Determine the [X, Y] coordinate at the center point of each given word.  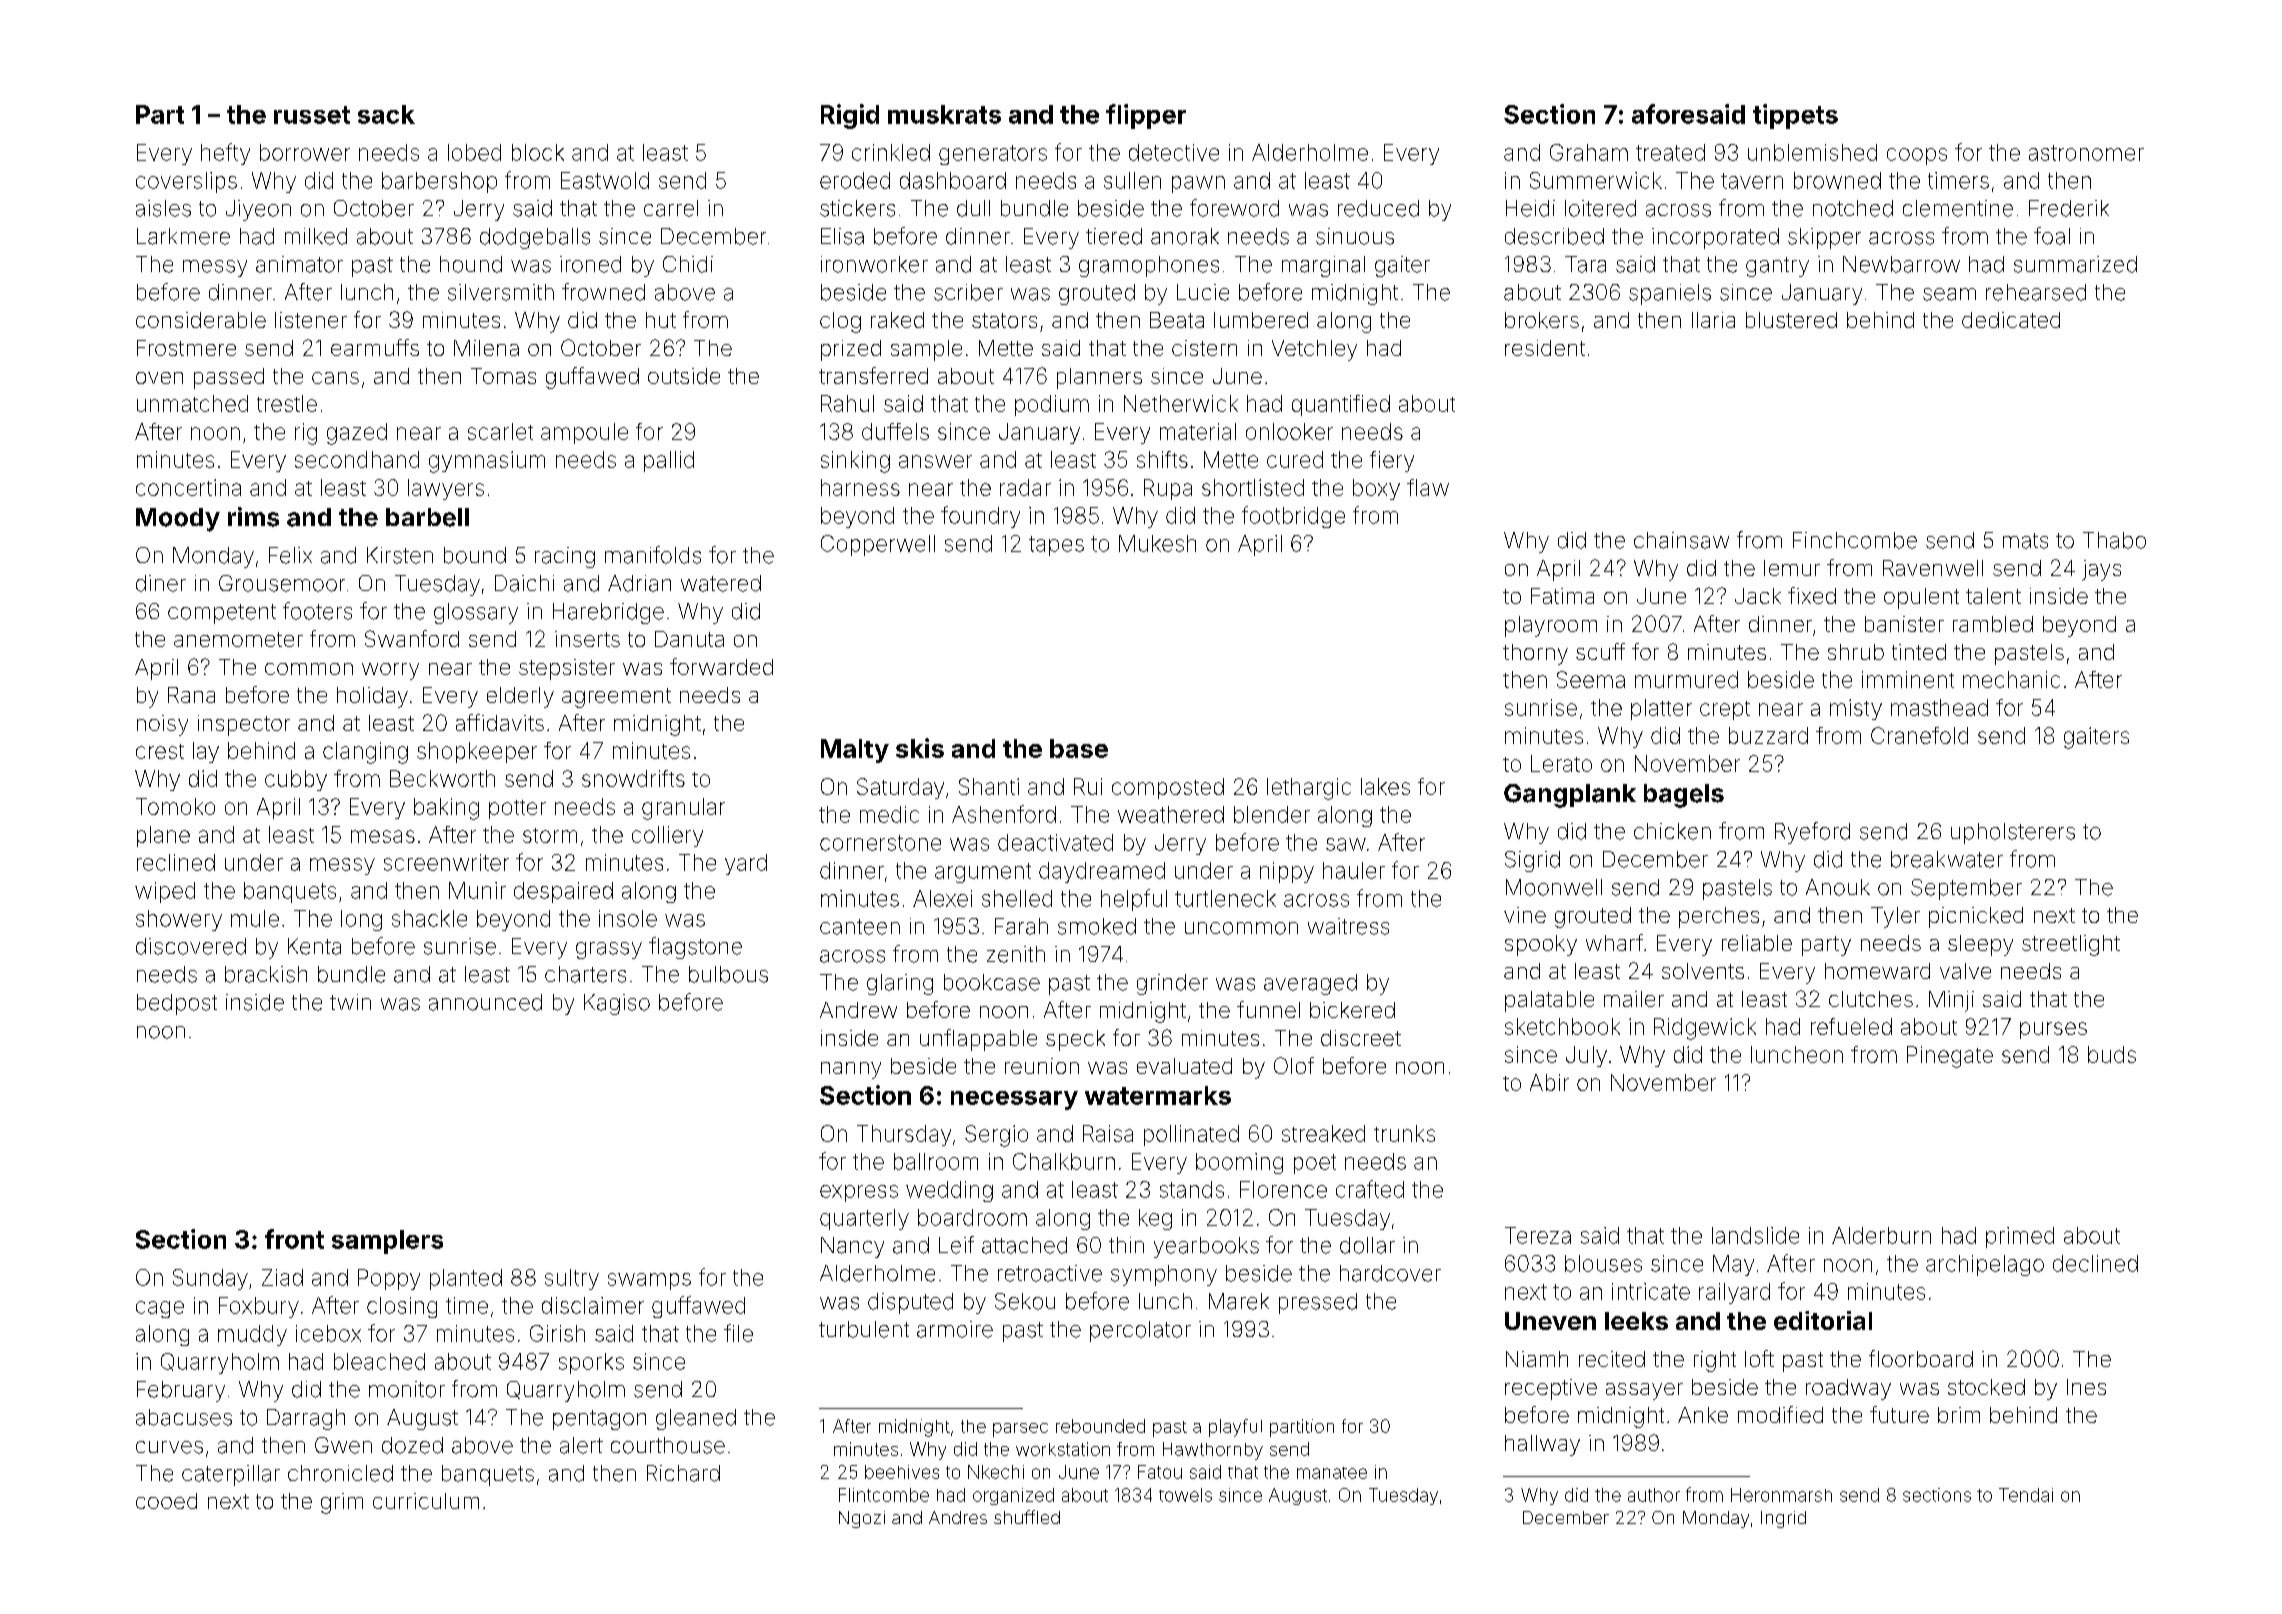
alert [581, 1445]
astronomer [2086, 153]
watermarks [1158, 1095]
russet [312, 115]
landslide [1755, 1235]
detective [1174, 152]
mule [255, 918]
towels [1185, 1495]
